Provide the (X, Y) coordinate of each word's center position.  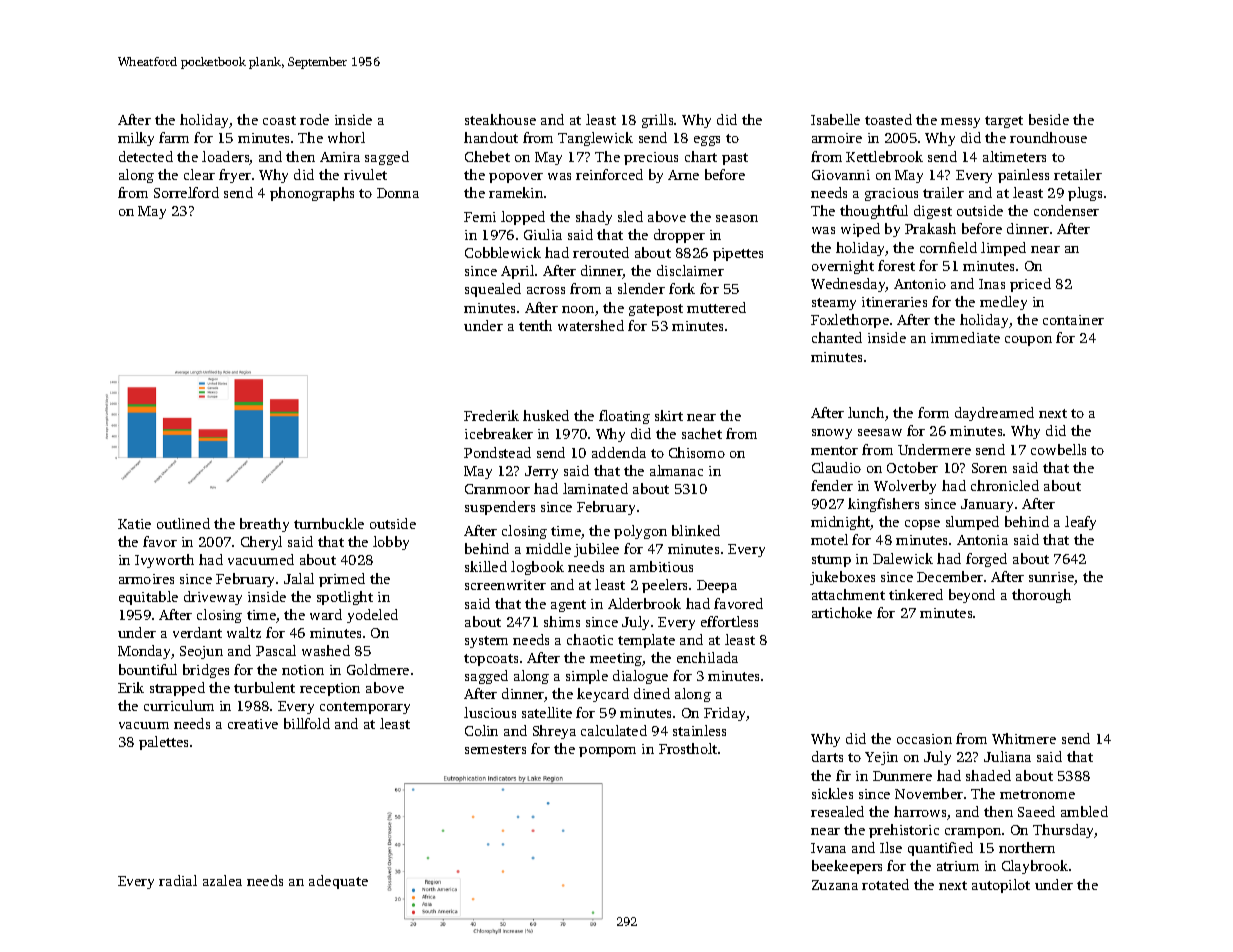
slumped (972, 523)
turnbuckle (329, 523)
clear (199, 174)
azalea (222, 880)
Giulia (543, 234)
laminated (595, 488)
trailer (943, 192)
